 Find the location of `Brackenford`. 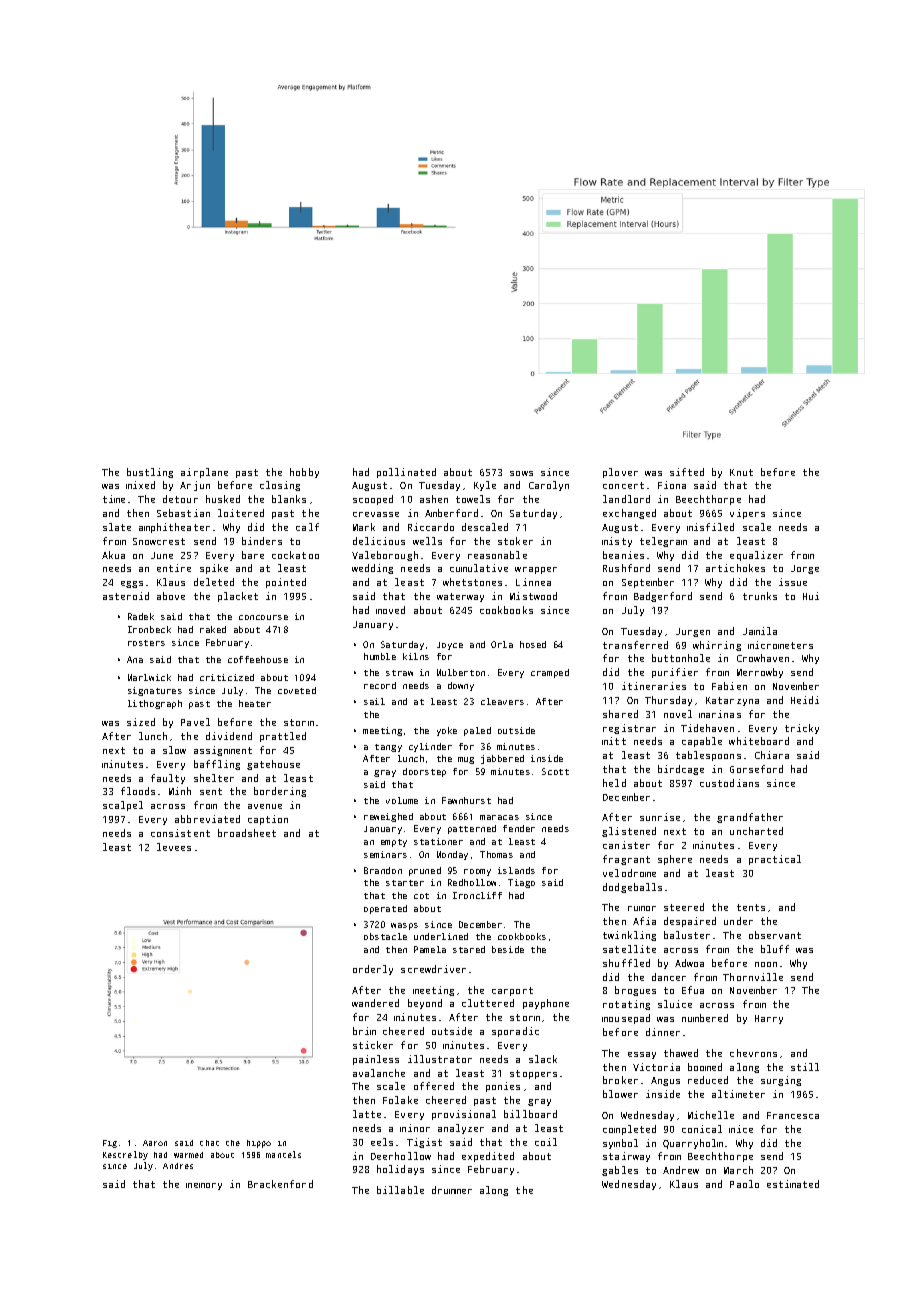

Brackenford is located at coordinates (280, 1184).
